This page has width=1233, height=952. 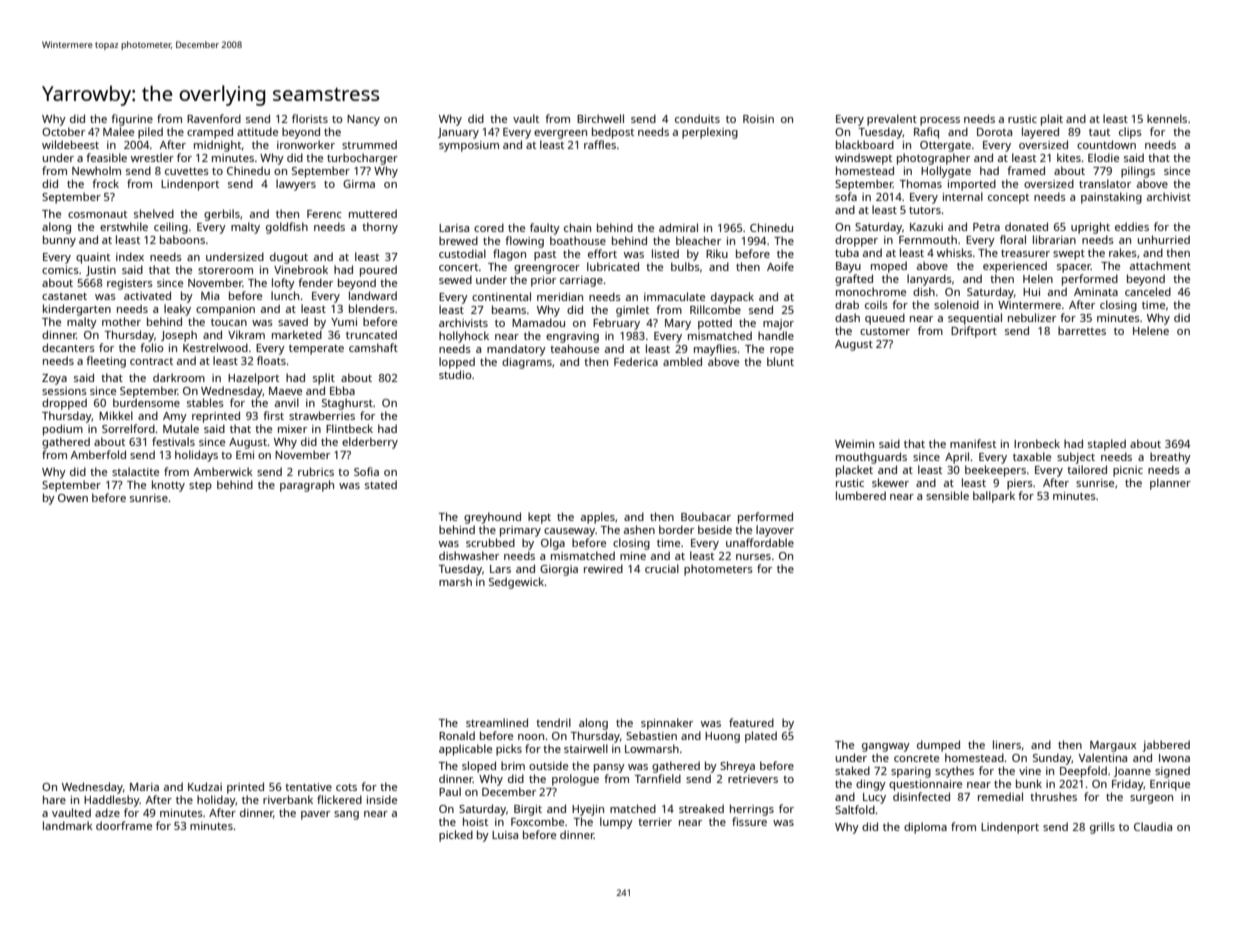 I want to click on evergreen, so click(x=560, y=134).
